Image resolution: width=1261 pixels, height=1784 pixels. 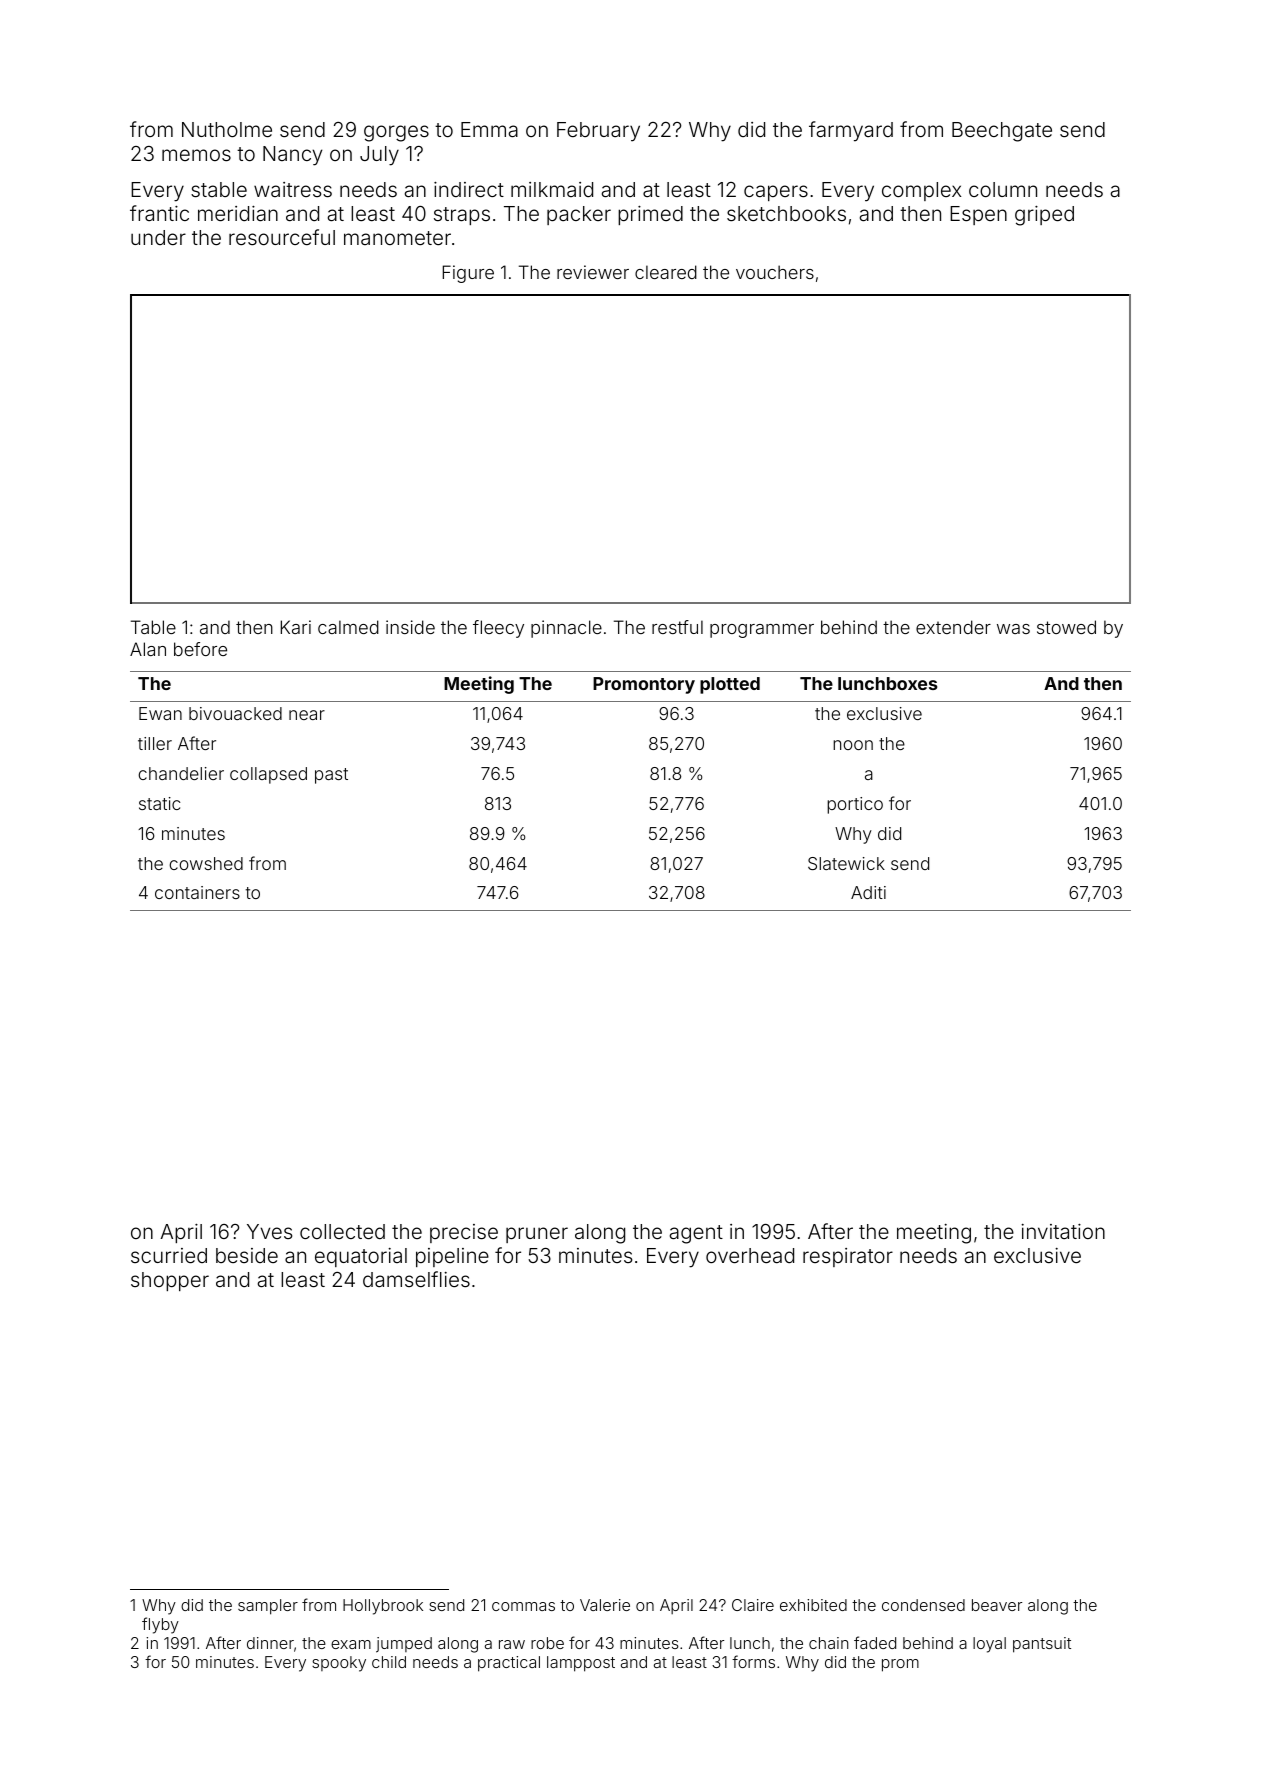 I want to click on respirator, so click(x=848, y=1257).
